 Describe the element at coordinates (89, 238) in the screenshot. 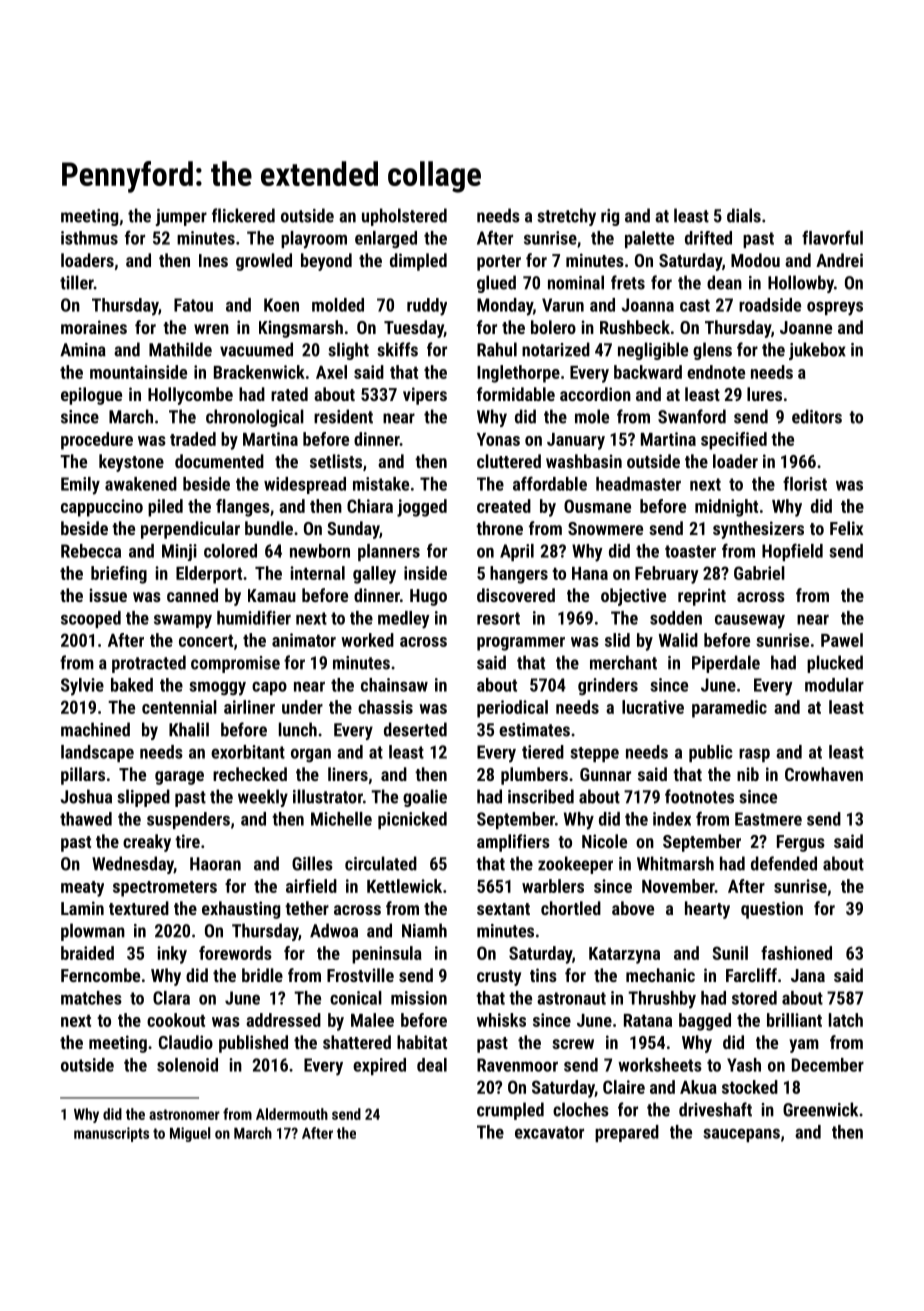

I see `isthmus` at that location.
